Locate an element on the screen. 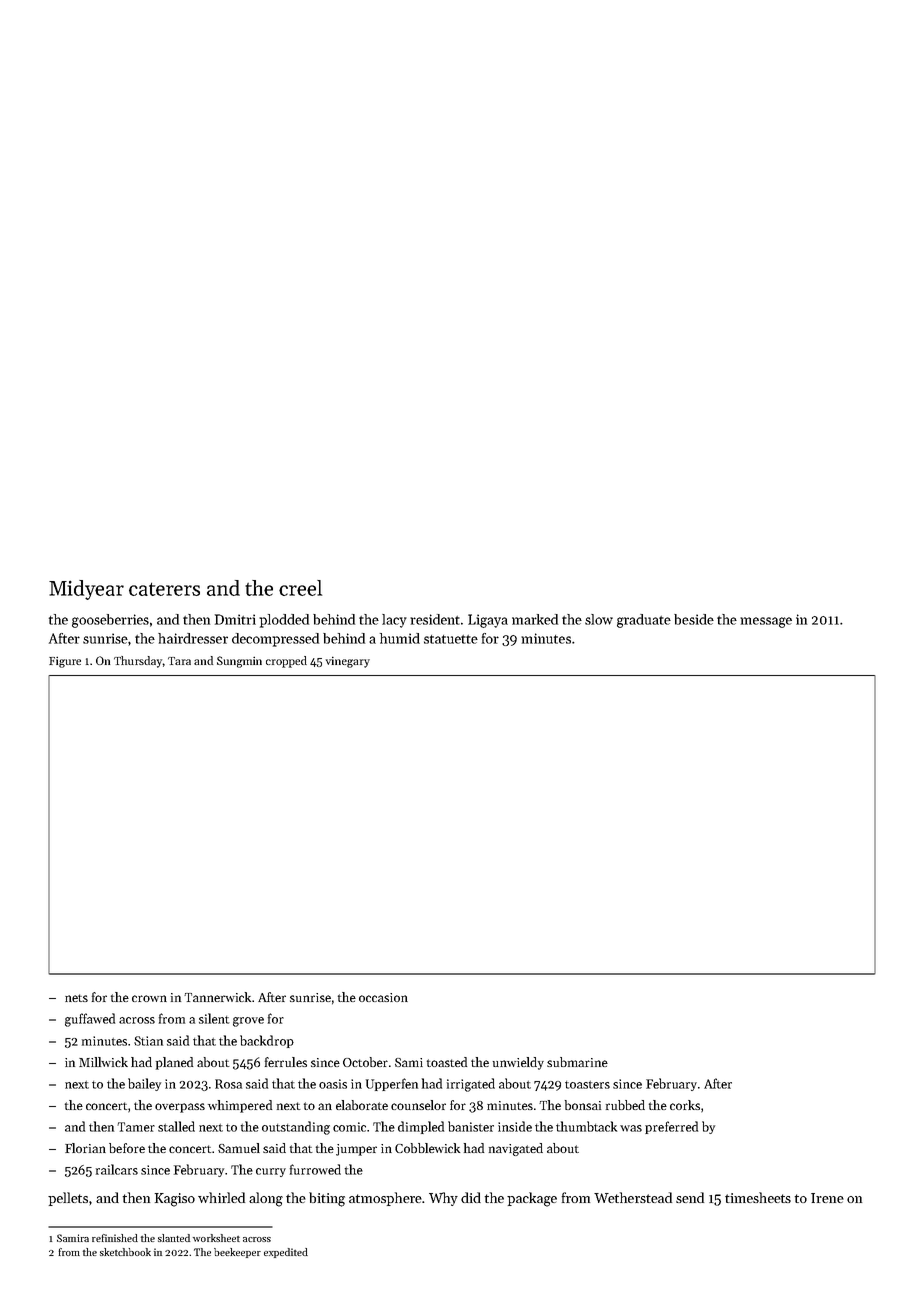 Image resolution: width=924 pixels, height=1308 pixels. Why is located at coordinates (443, 1199).
